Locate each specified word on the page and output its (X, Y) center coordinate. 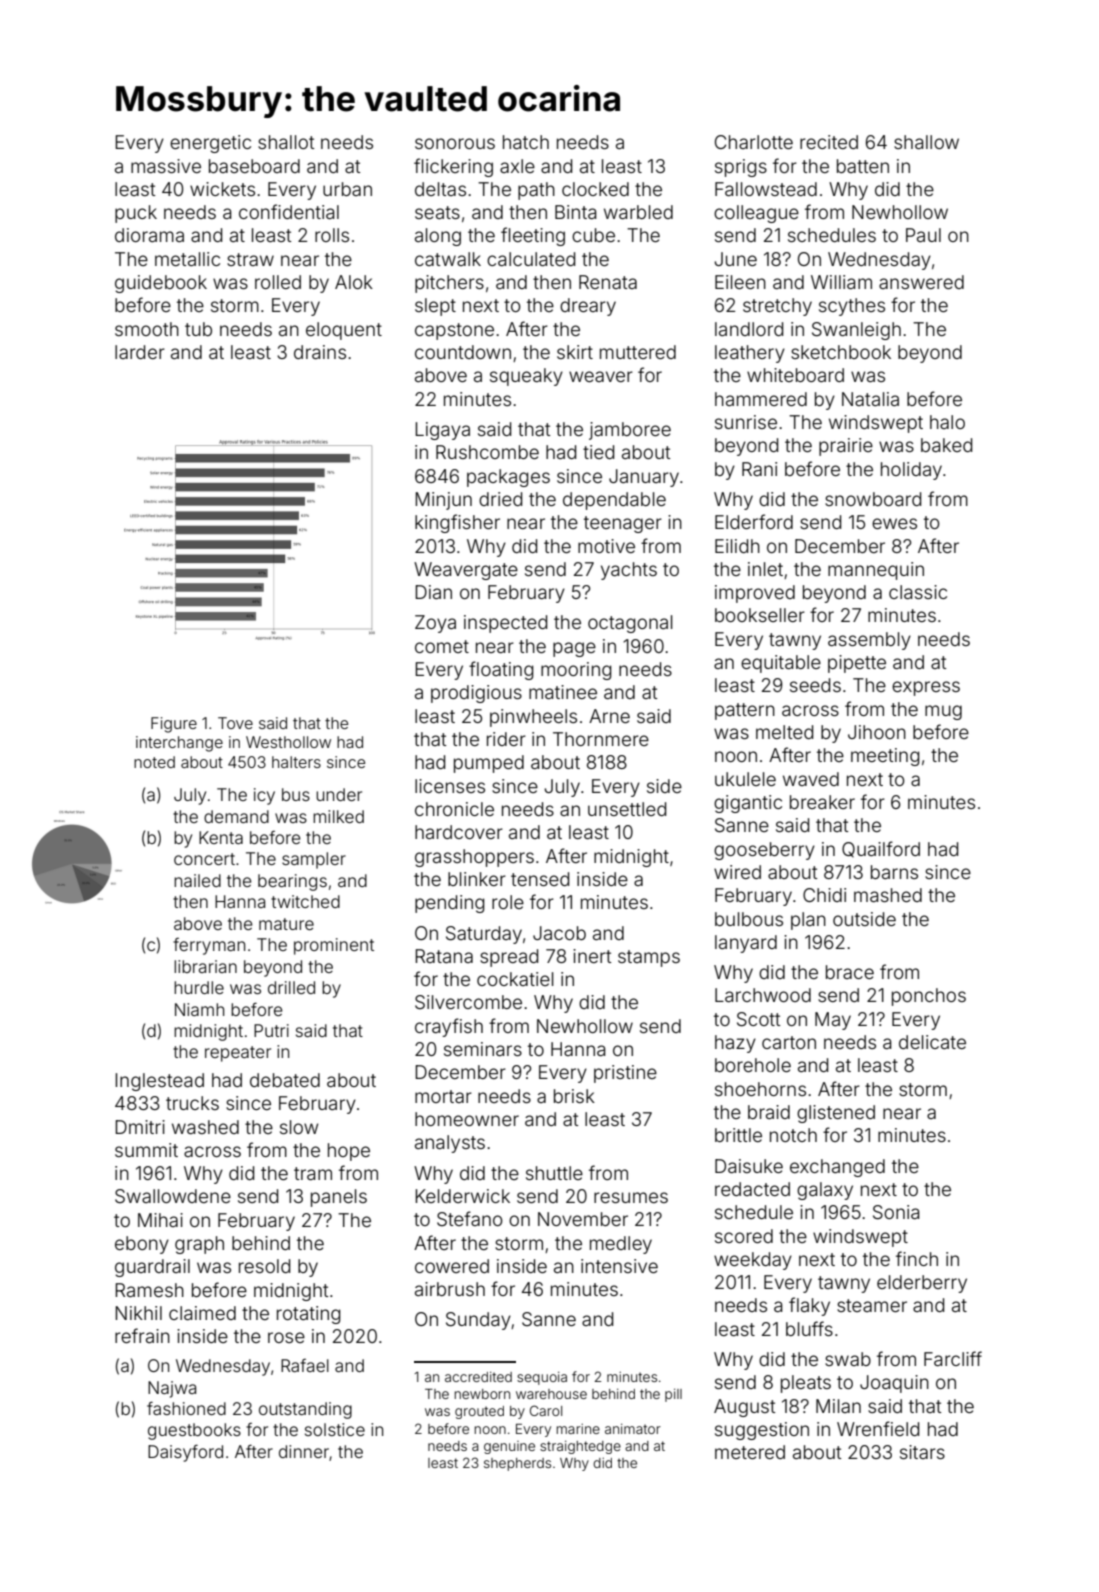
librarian (205, 966)
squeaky (526, 377)
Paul (923, 235)
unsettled (627, 809)
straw (250, 259)
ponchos (929, 997)
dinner (304, 1451)
